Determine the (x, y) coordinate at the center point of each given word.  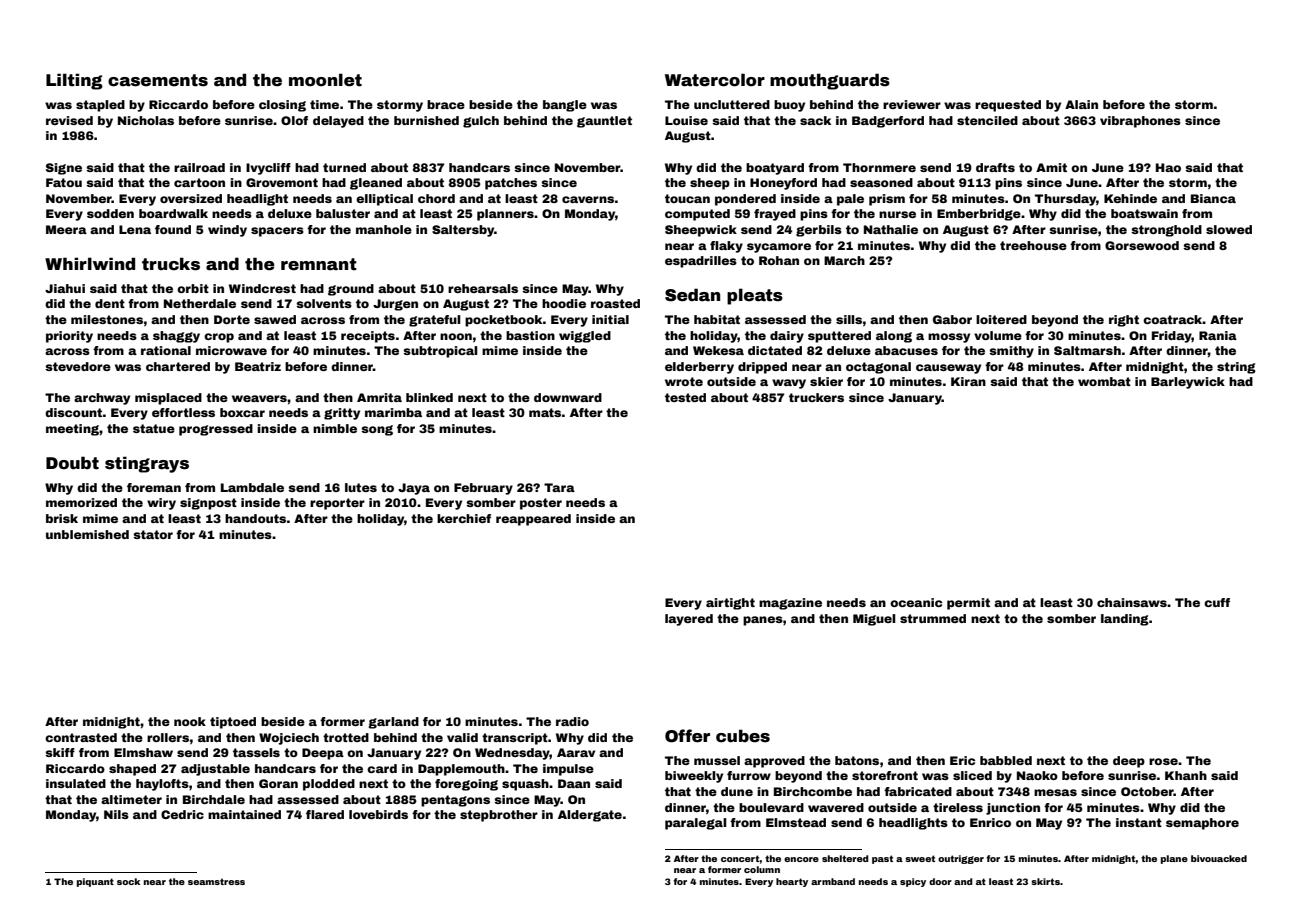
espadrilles (701, 262)
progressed (216, 430)
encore (801, 859)
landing (1125, 620)
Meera (66, 229)
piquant (95, 882)
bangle (565, 106)
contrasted (81, 737)
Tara (559, 487)
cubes (743, 736)
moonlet (325, 80)
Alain (1081, 104)
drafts (995, 167)
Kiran (968, 381)
